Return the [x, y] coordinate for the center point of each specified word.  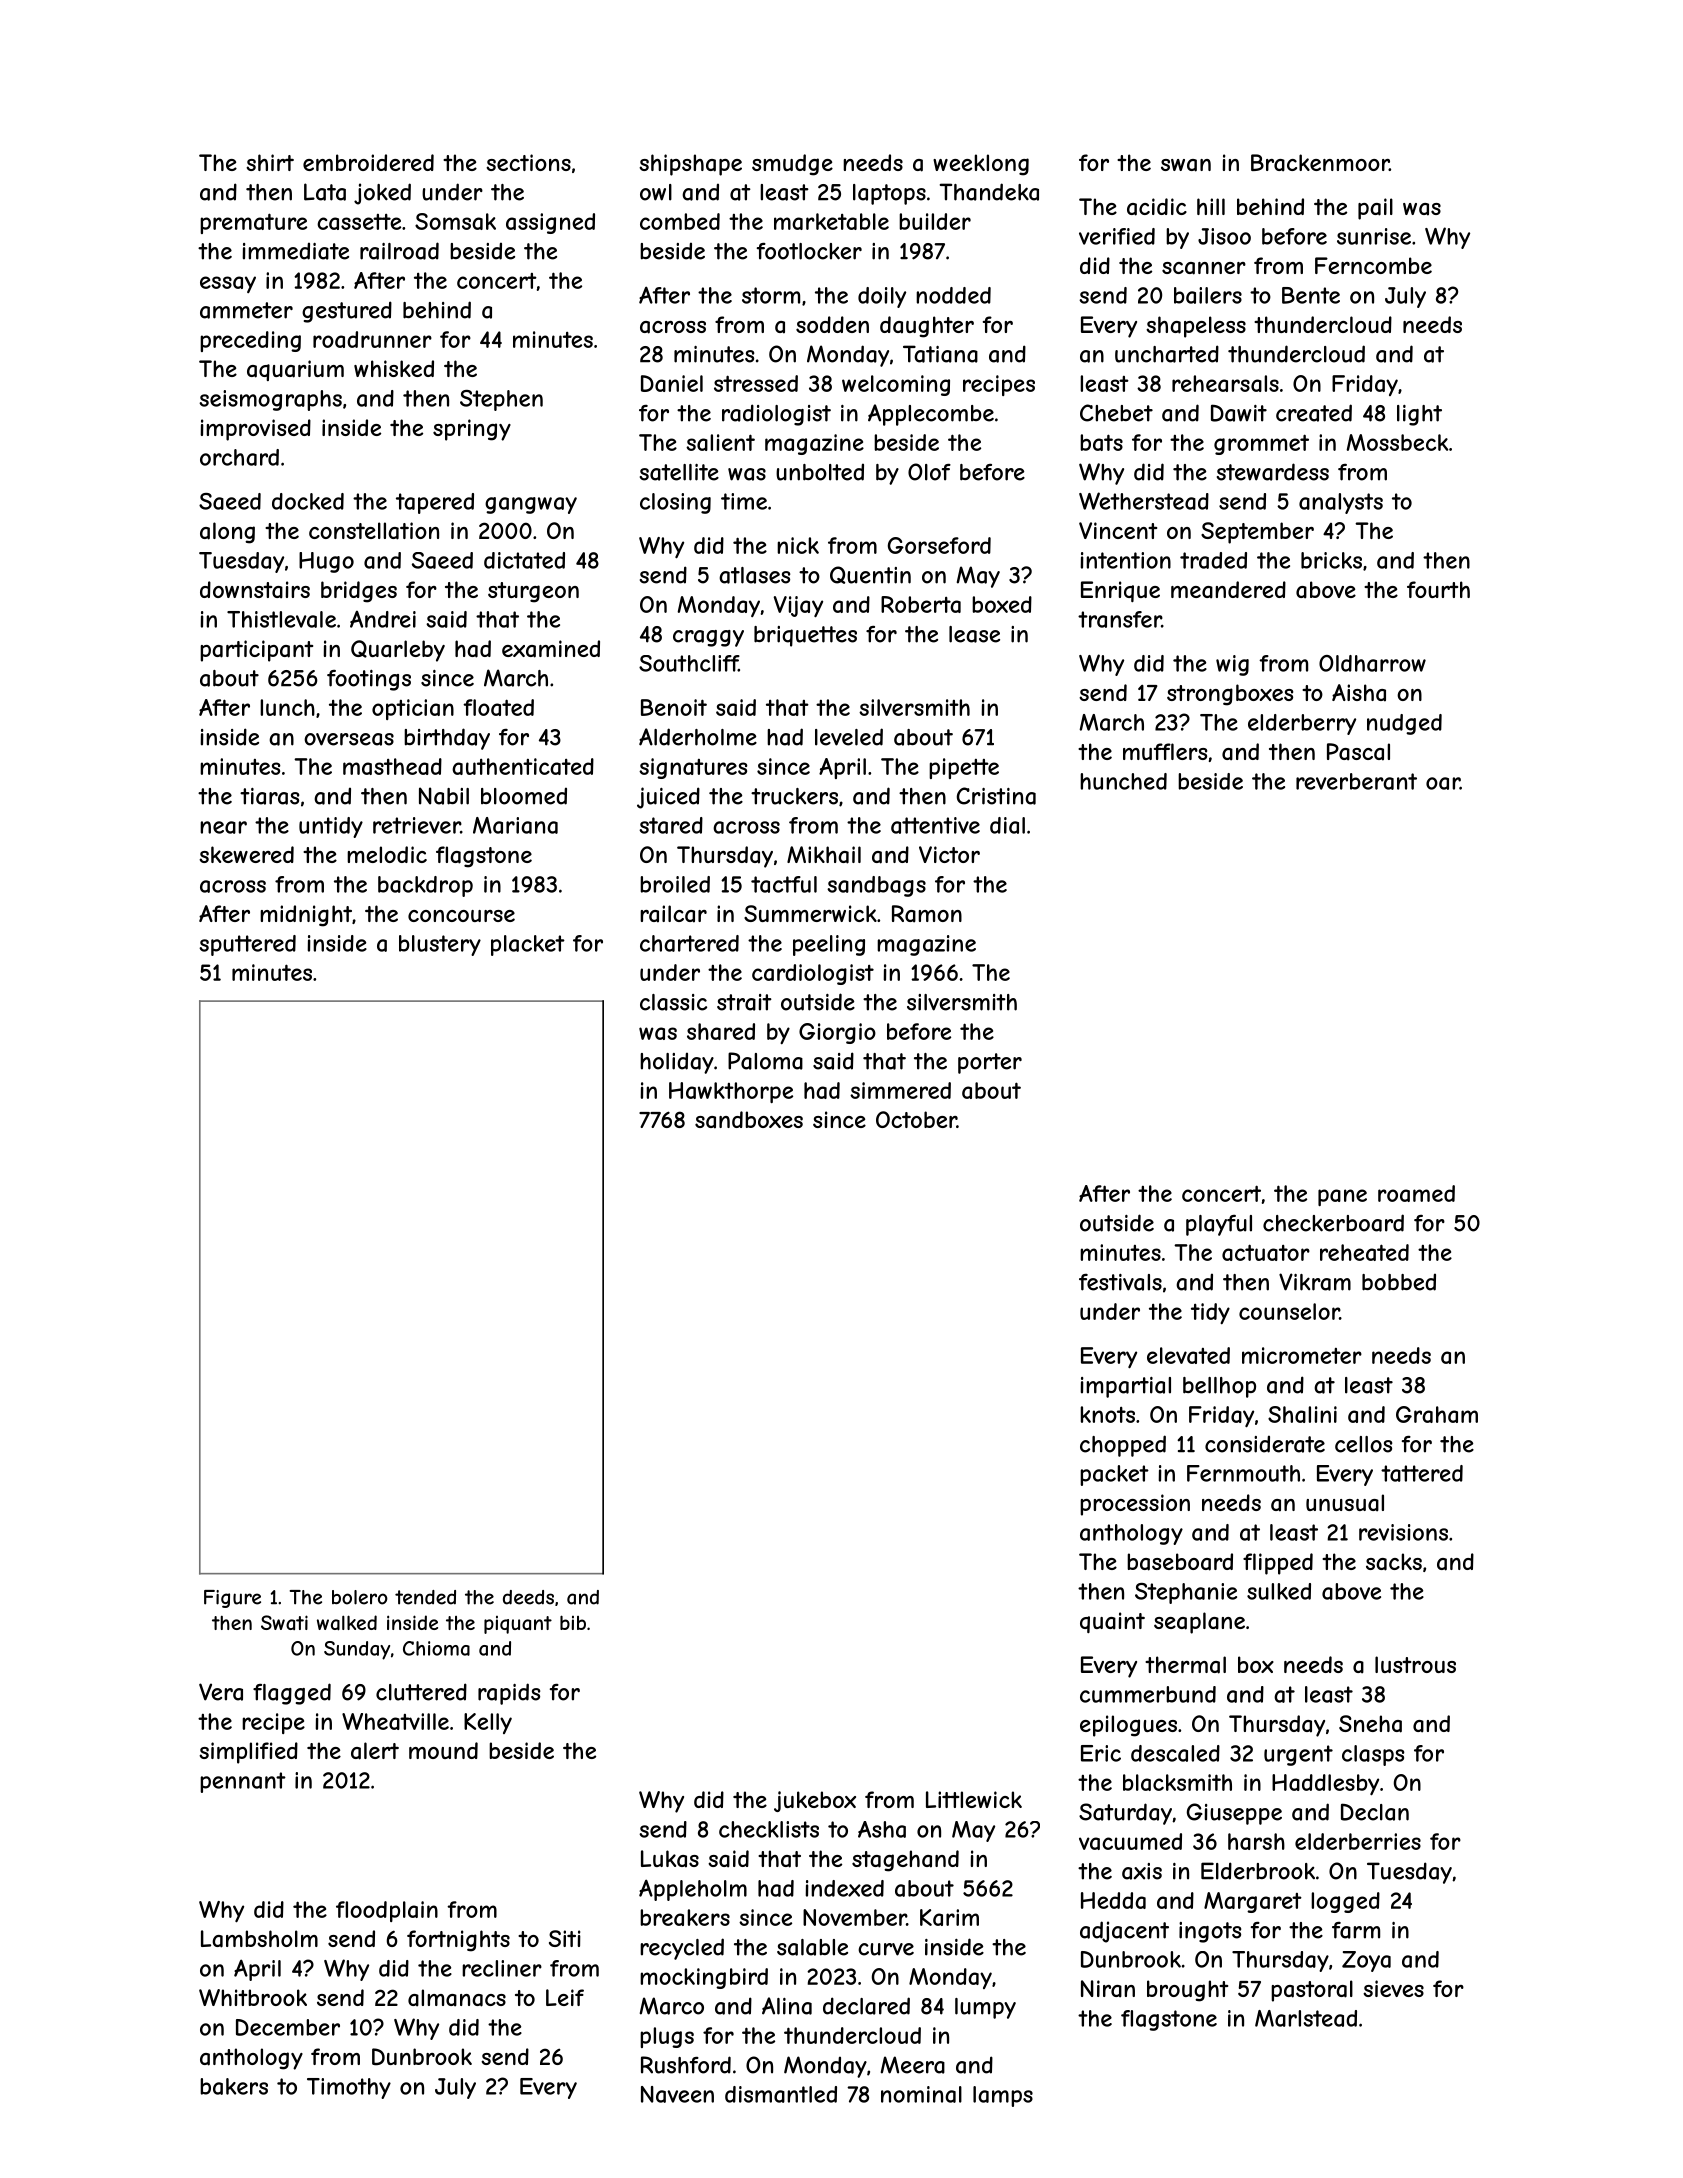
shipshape [690, 165]
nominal [921, 2094]
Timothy [349, 2088]
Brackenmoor [1320, 163]
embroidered [368, 162]
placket [528, 945]
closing [675, 503]
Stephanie [1186, 1593]
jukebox [815, 1801]
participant [256, 651]
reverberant [1356, 781]
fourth [1438, 589]
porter [990, 1063]
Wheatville [395, 1721]
